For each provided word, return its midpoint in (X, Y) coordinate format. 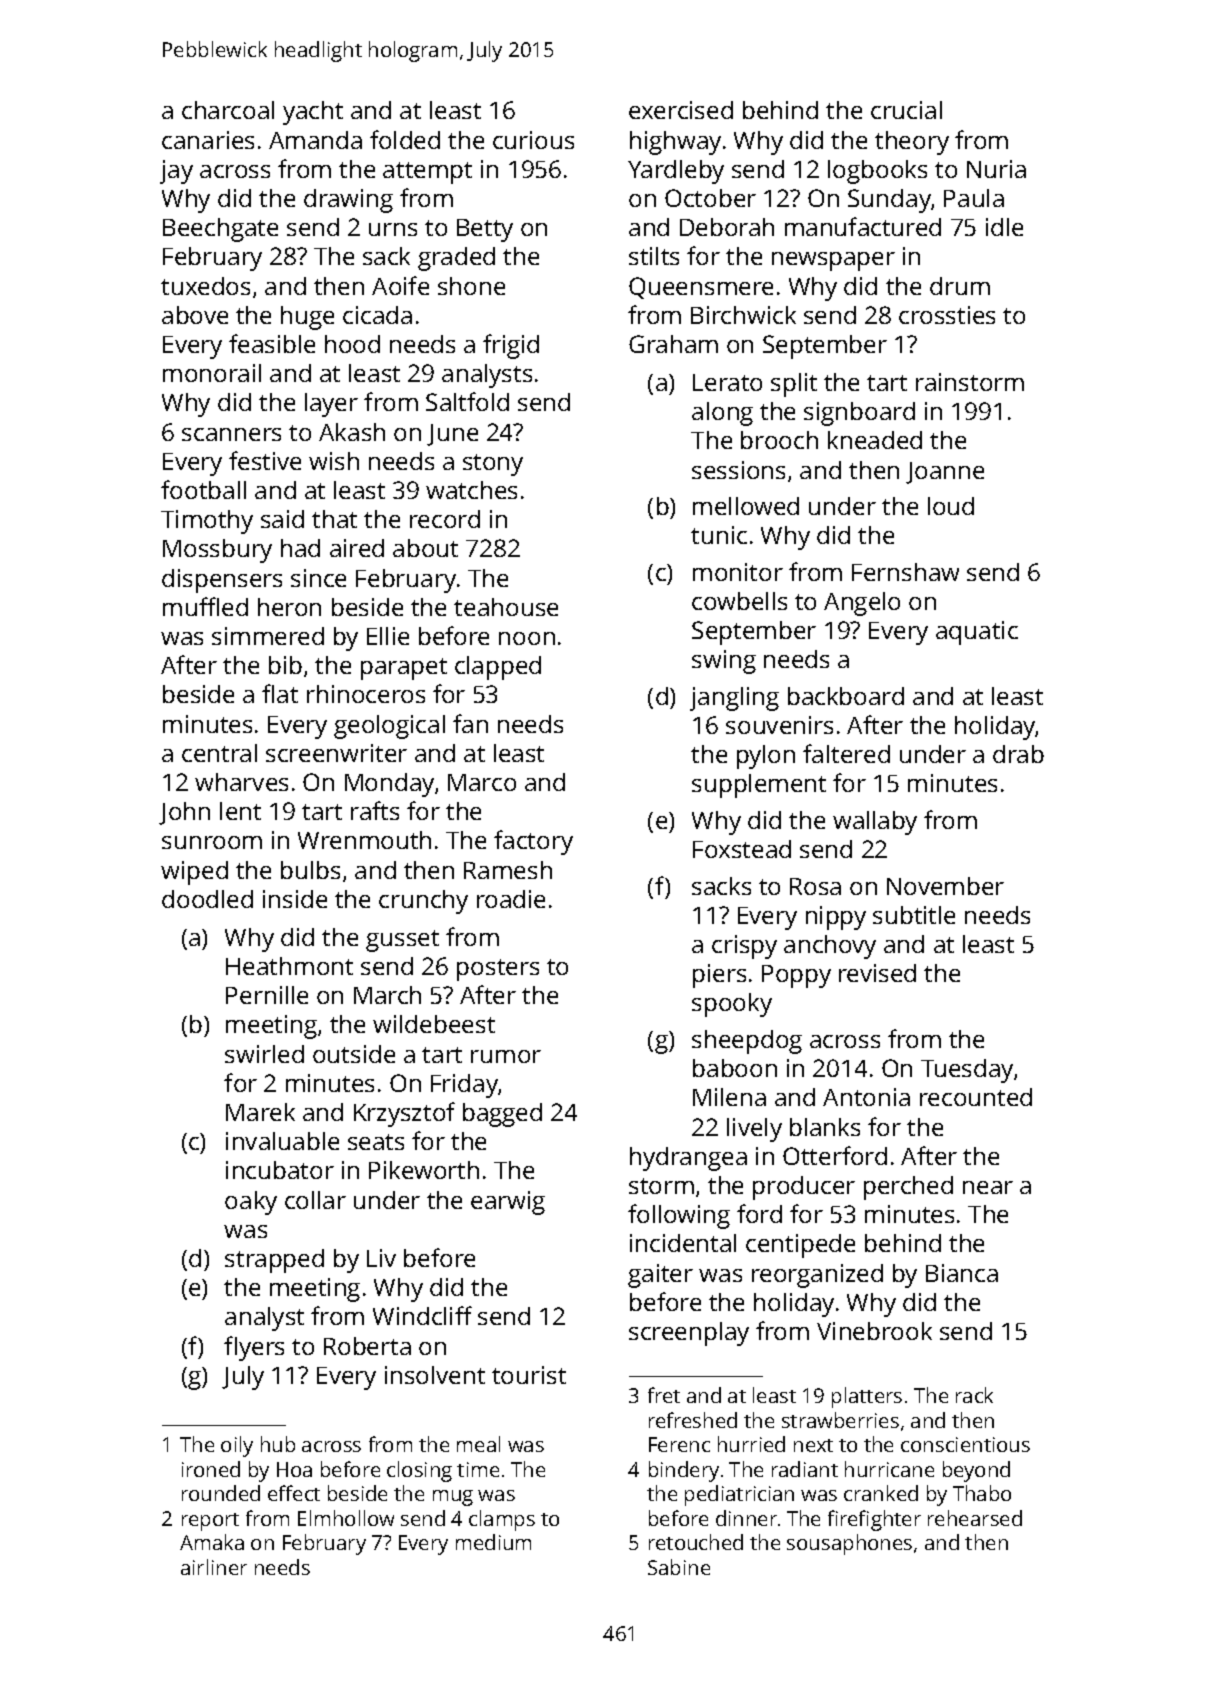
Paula (974, 198)
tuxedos (205, 286)
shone (471, 286)
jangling (734, 699)
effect (294, 1493)
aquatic (977, 633)
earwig (508, 1203)
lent (240, 811)
